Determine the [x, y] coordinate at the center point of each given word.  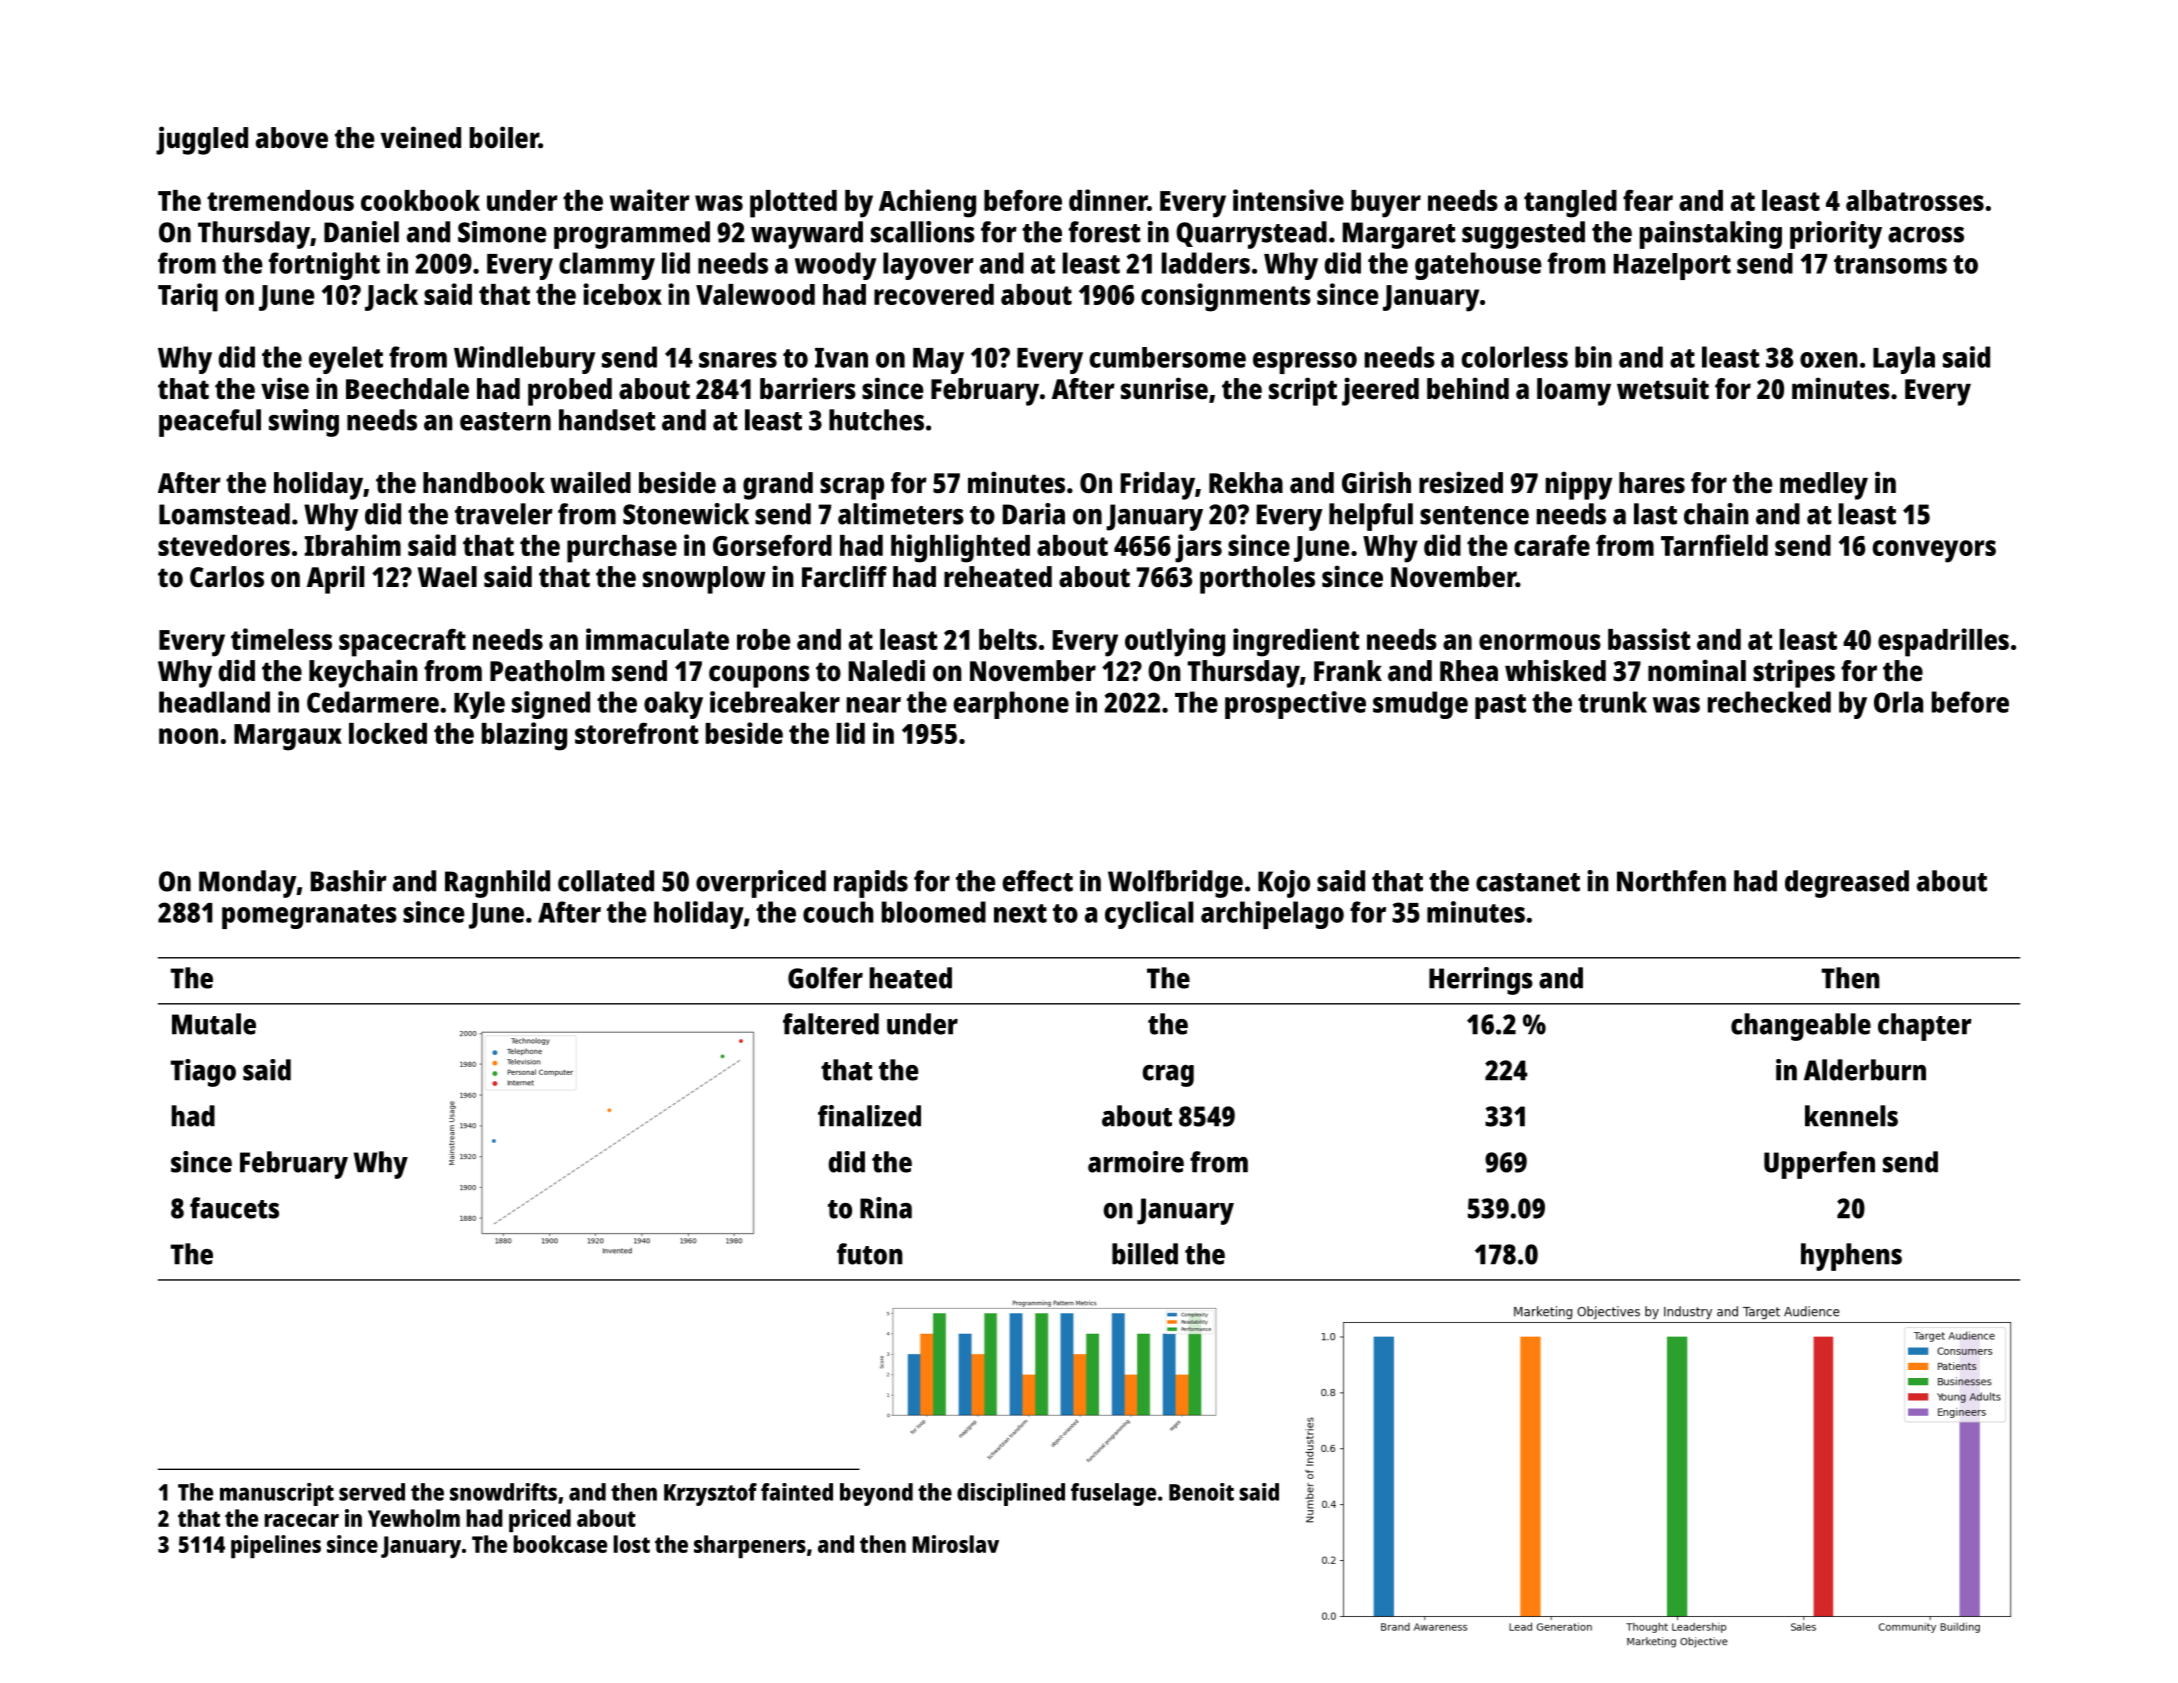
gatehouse [1478, 266]
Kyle [479, 705]
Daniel [361, 232]
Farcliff [844, 576]
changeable [1801, 1027]
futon [870, 1254]
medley [1824, 486]
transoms [1890, 264]
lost [631, 1544]
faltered [831, 1024]
